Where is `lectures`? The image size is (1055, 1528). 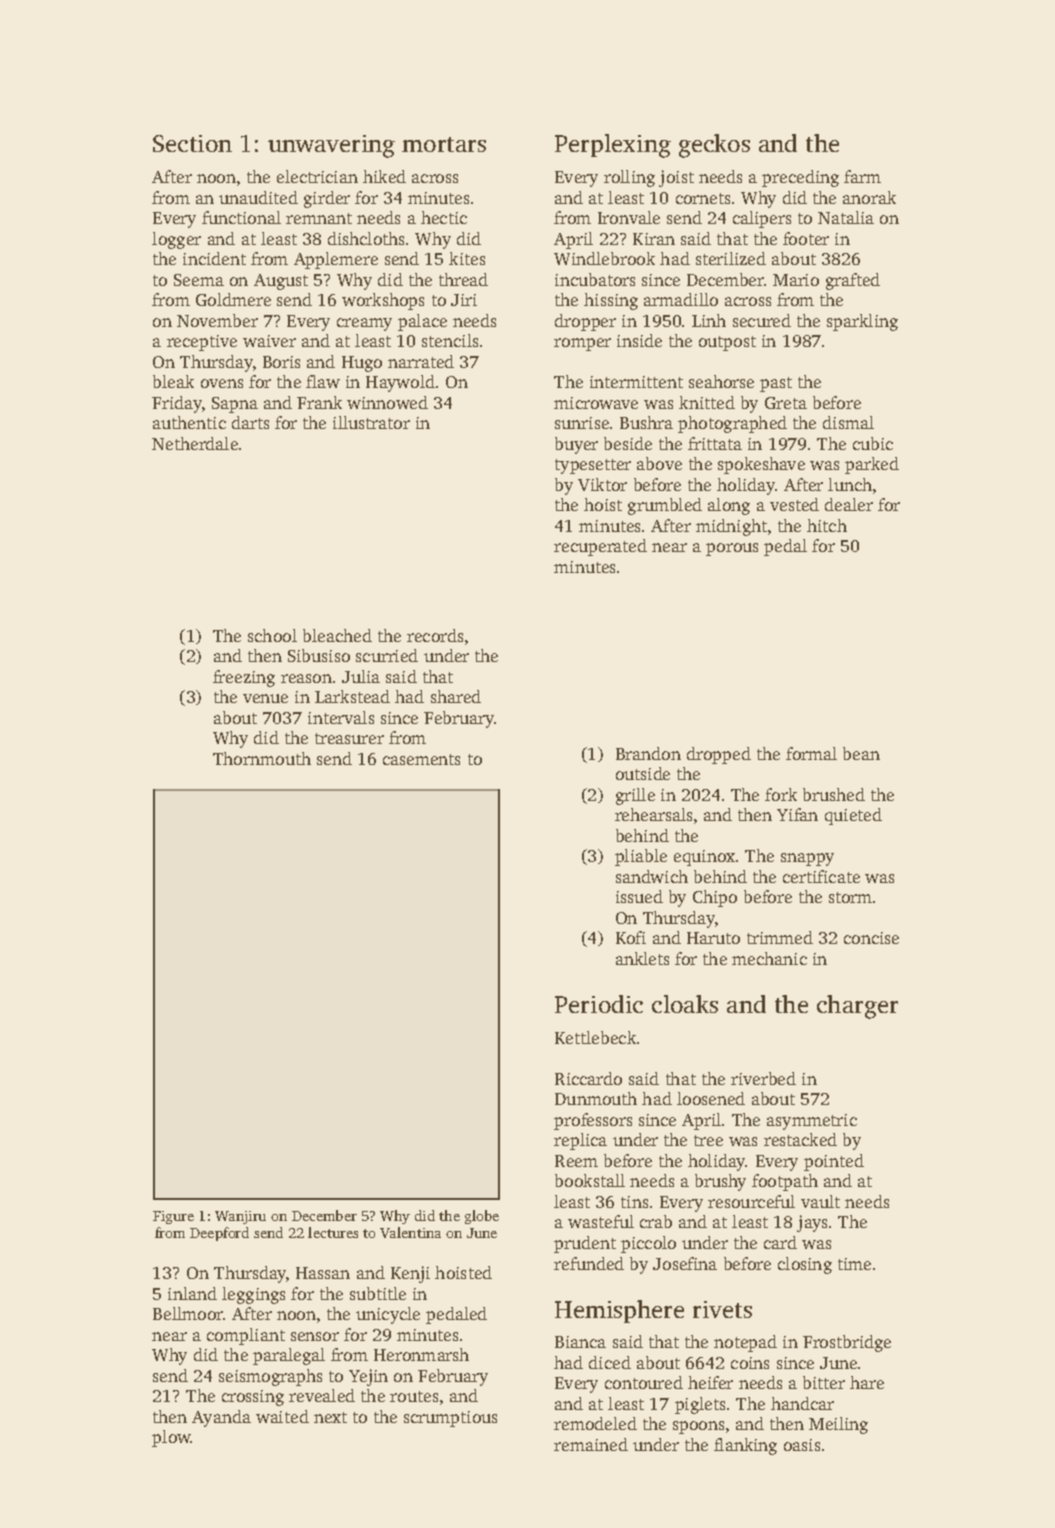
lectures is located at coordinates (333, 1232).
